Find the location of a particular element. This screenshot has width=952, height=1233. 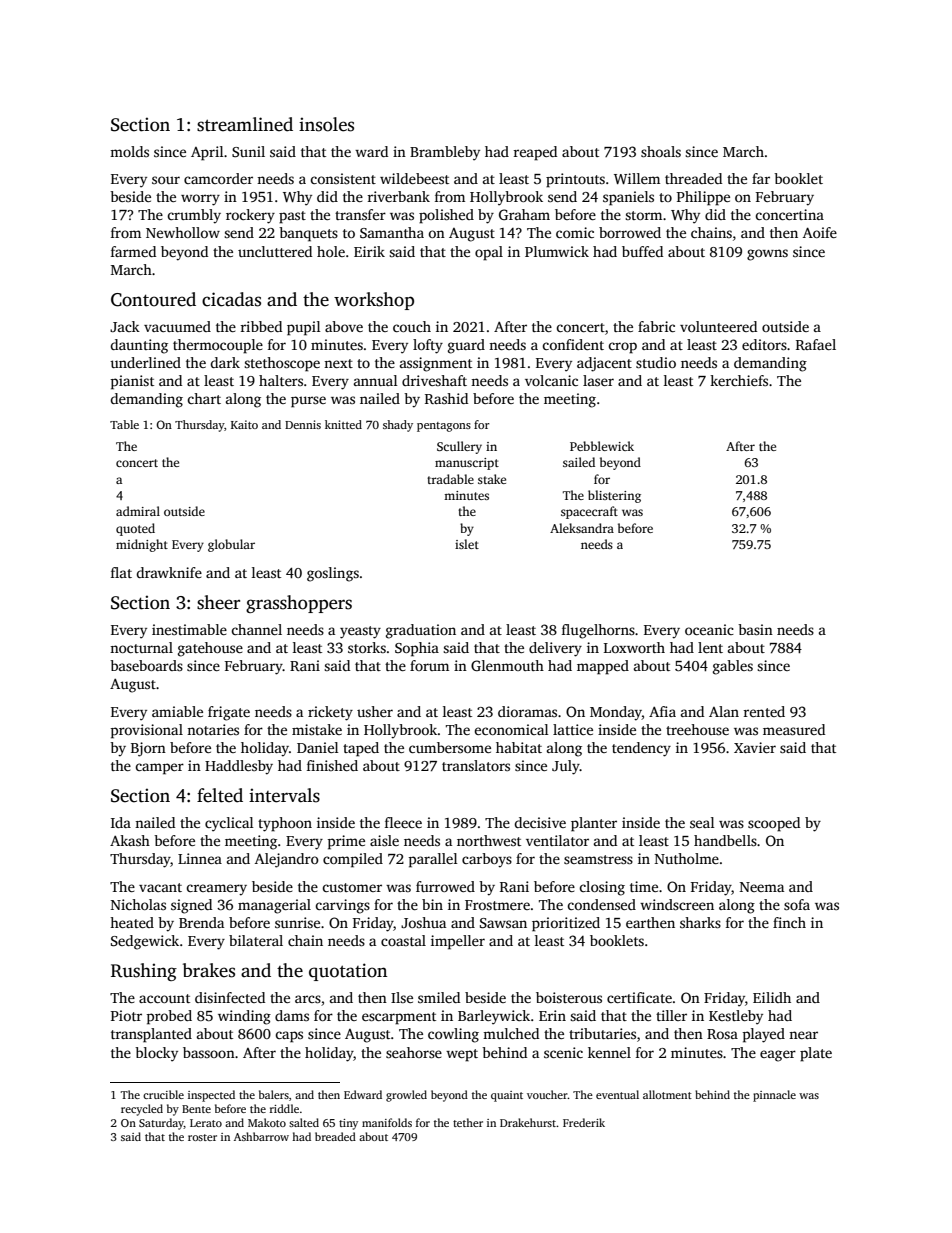

kerchiefs is located at coordinates (739, 380).
